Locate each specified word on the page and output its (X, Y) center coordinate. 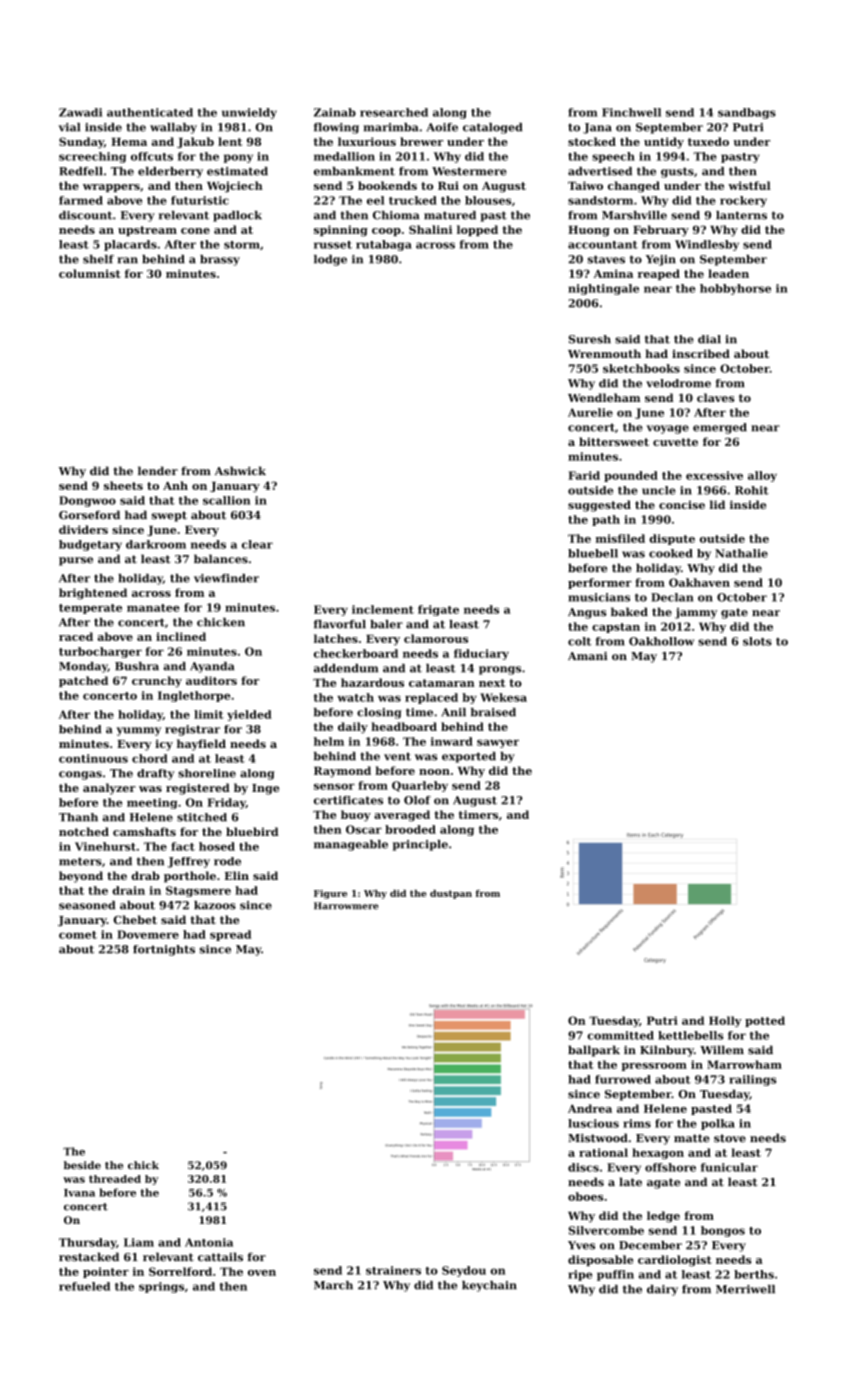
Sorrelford (180, 1271)
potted (765, 1021)
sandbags (747, 113)
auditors (211, 680)
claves (716, 397)
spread (230, 935)
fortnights (164, 950)
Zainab (335, 112)
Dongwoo (87, 501)
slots (757, 641)
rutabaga (384, 245)
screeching (92, 157)
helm (329, 741)
